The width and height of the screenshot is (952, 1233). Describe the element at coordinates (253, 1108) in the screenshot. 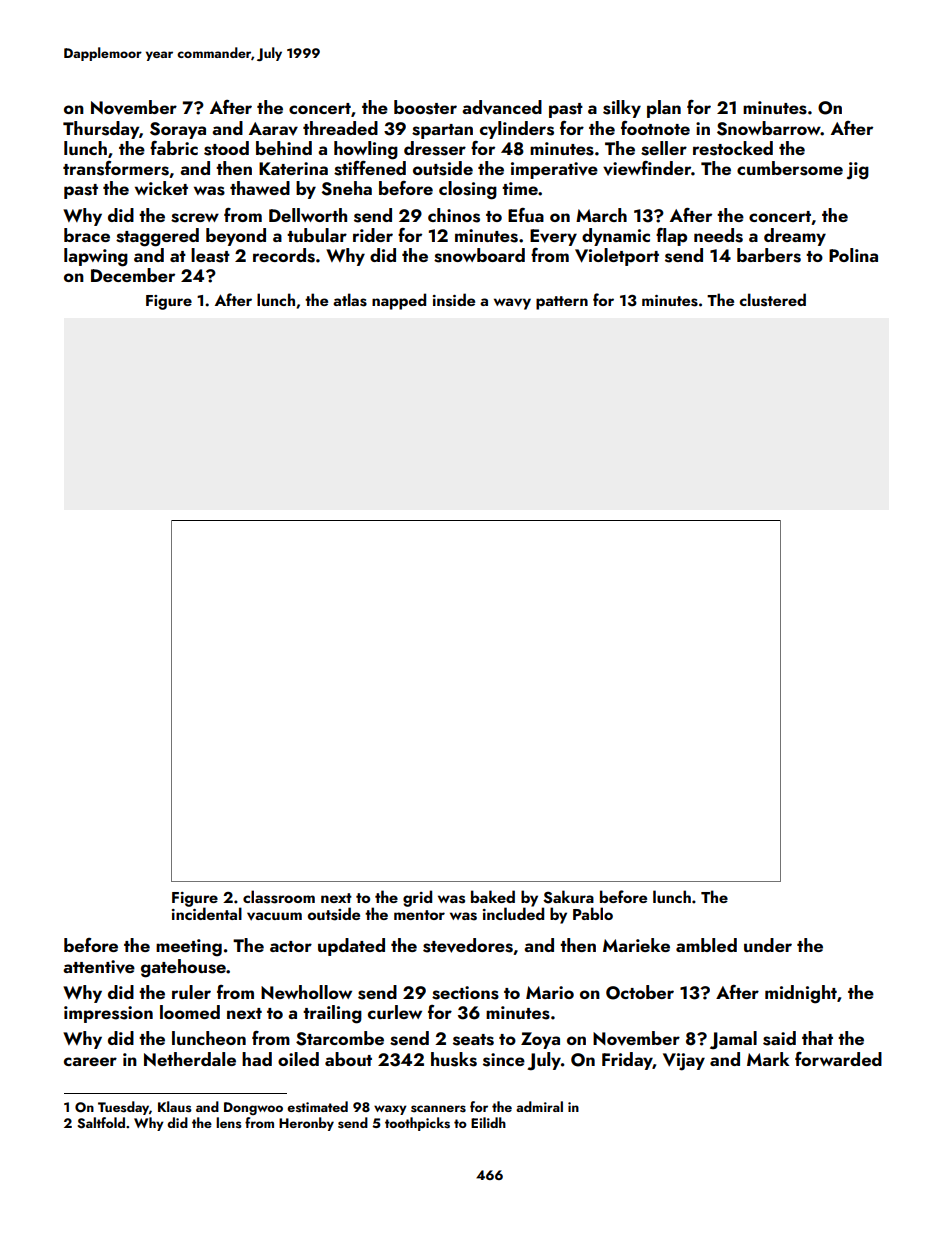

I see `Dongwoo` at that location.
